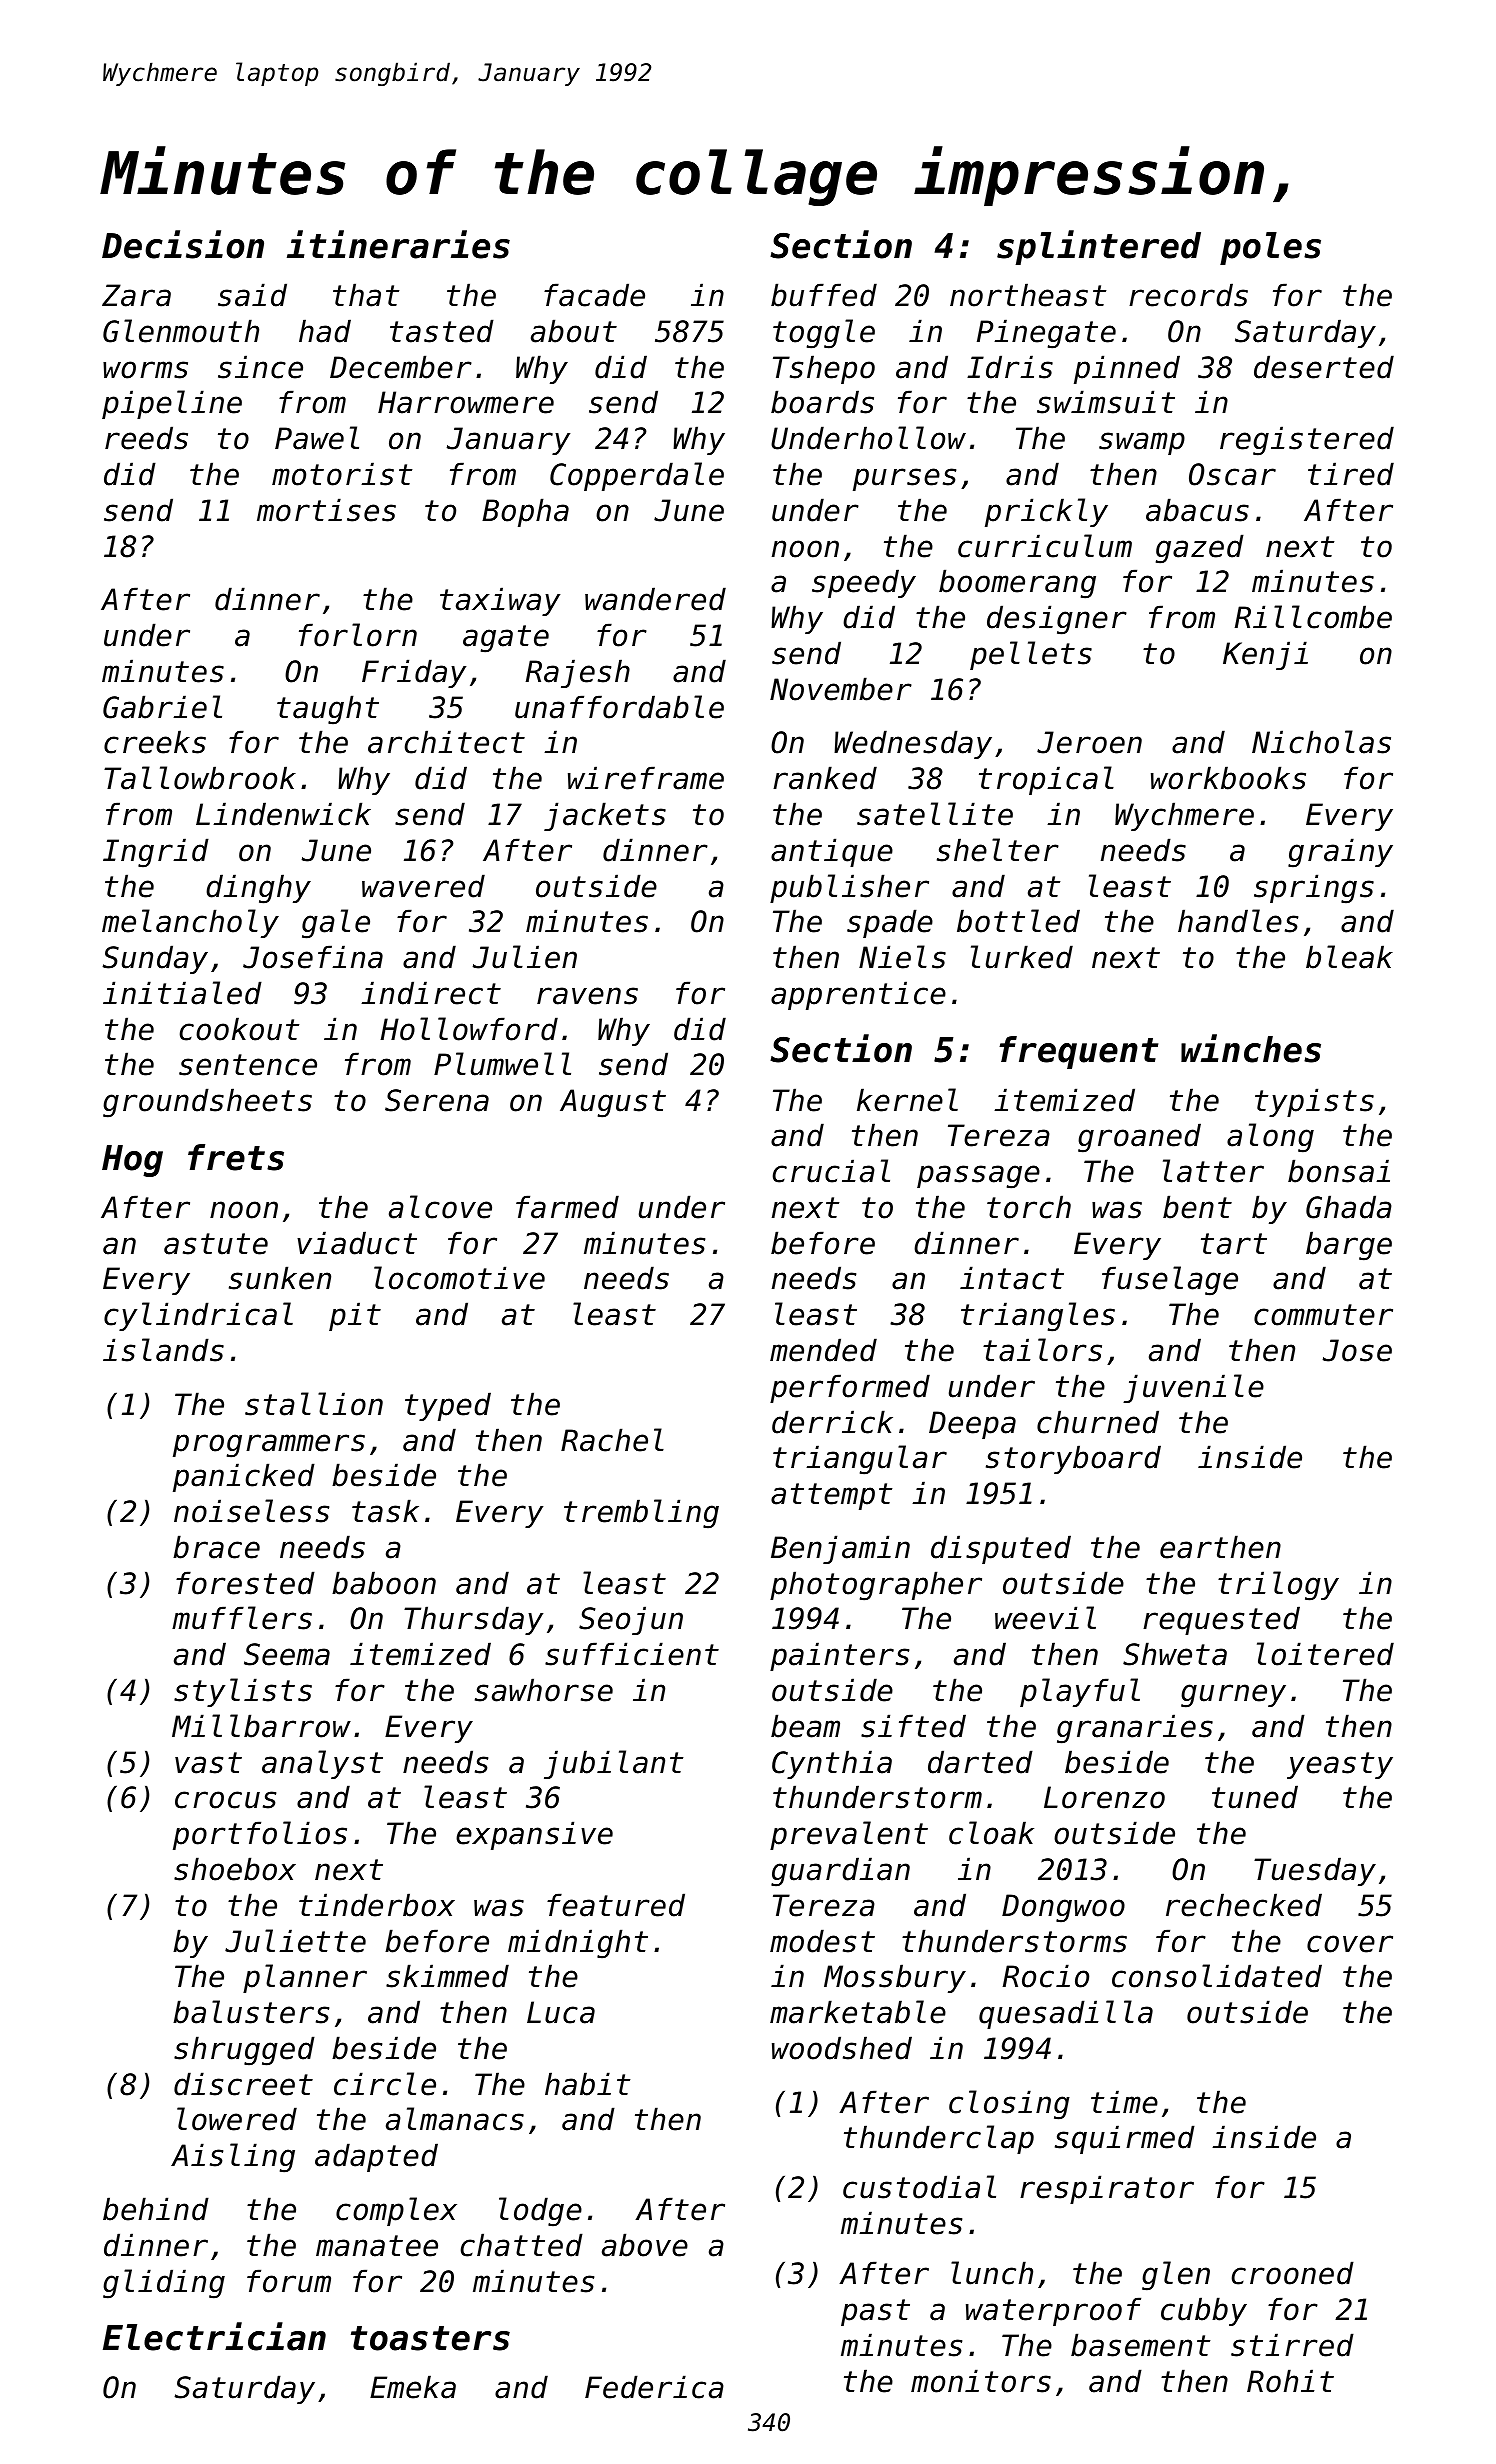 This screenshot has height=2464, width=1496. Describe the element at coordinates (645, 2245) in the screenshot. I see `above` at that location.
